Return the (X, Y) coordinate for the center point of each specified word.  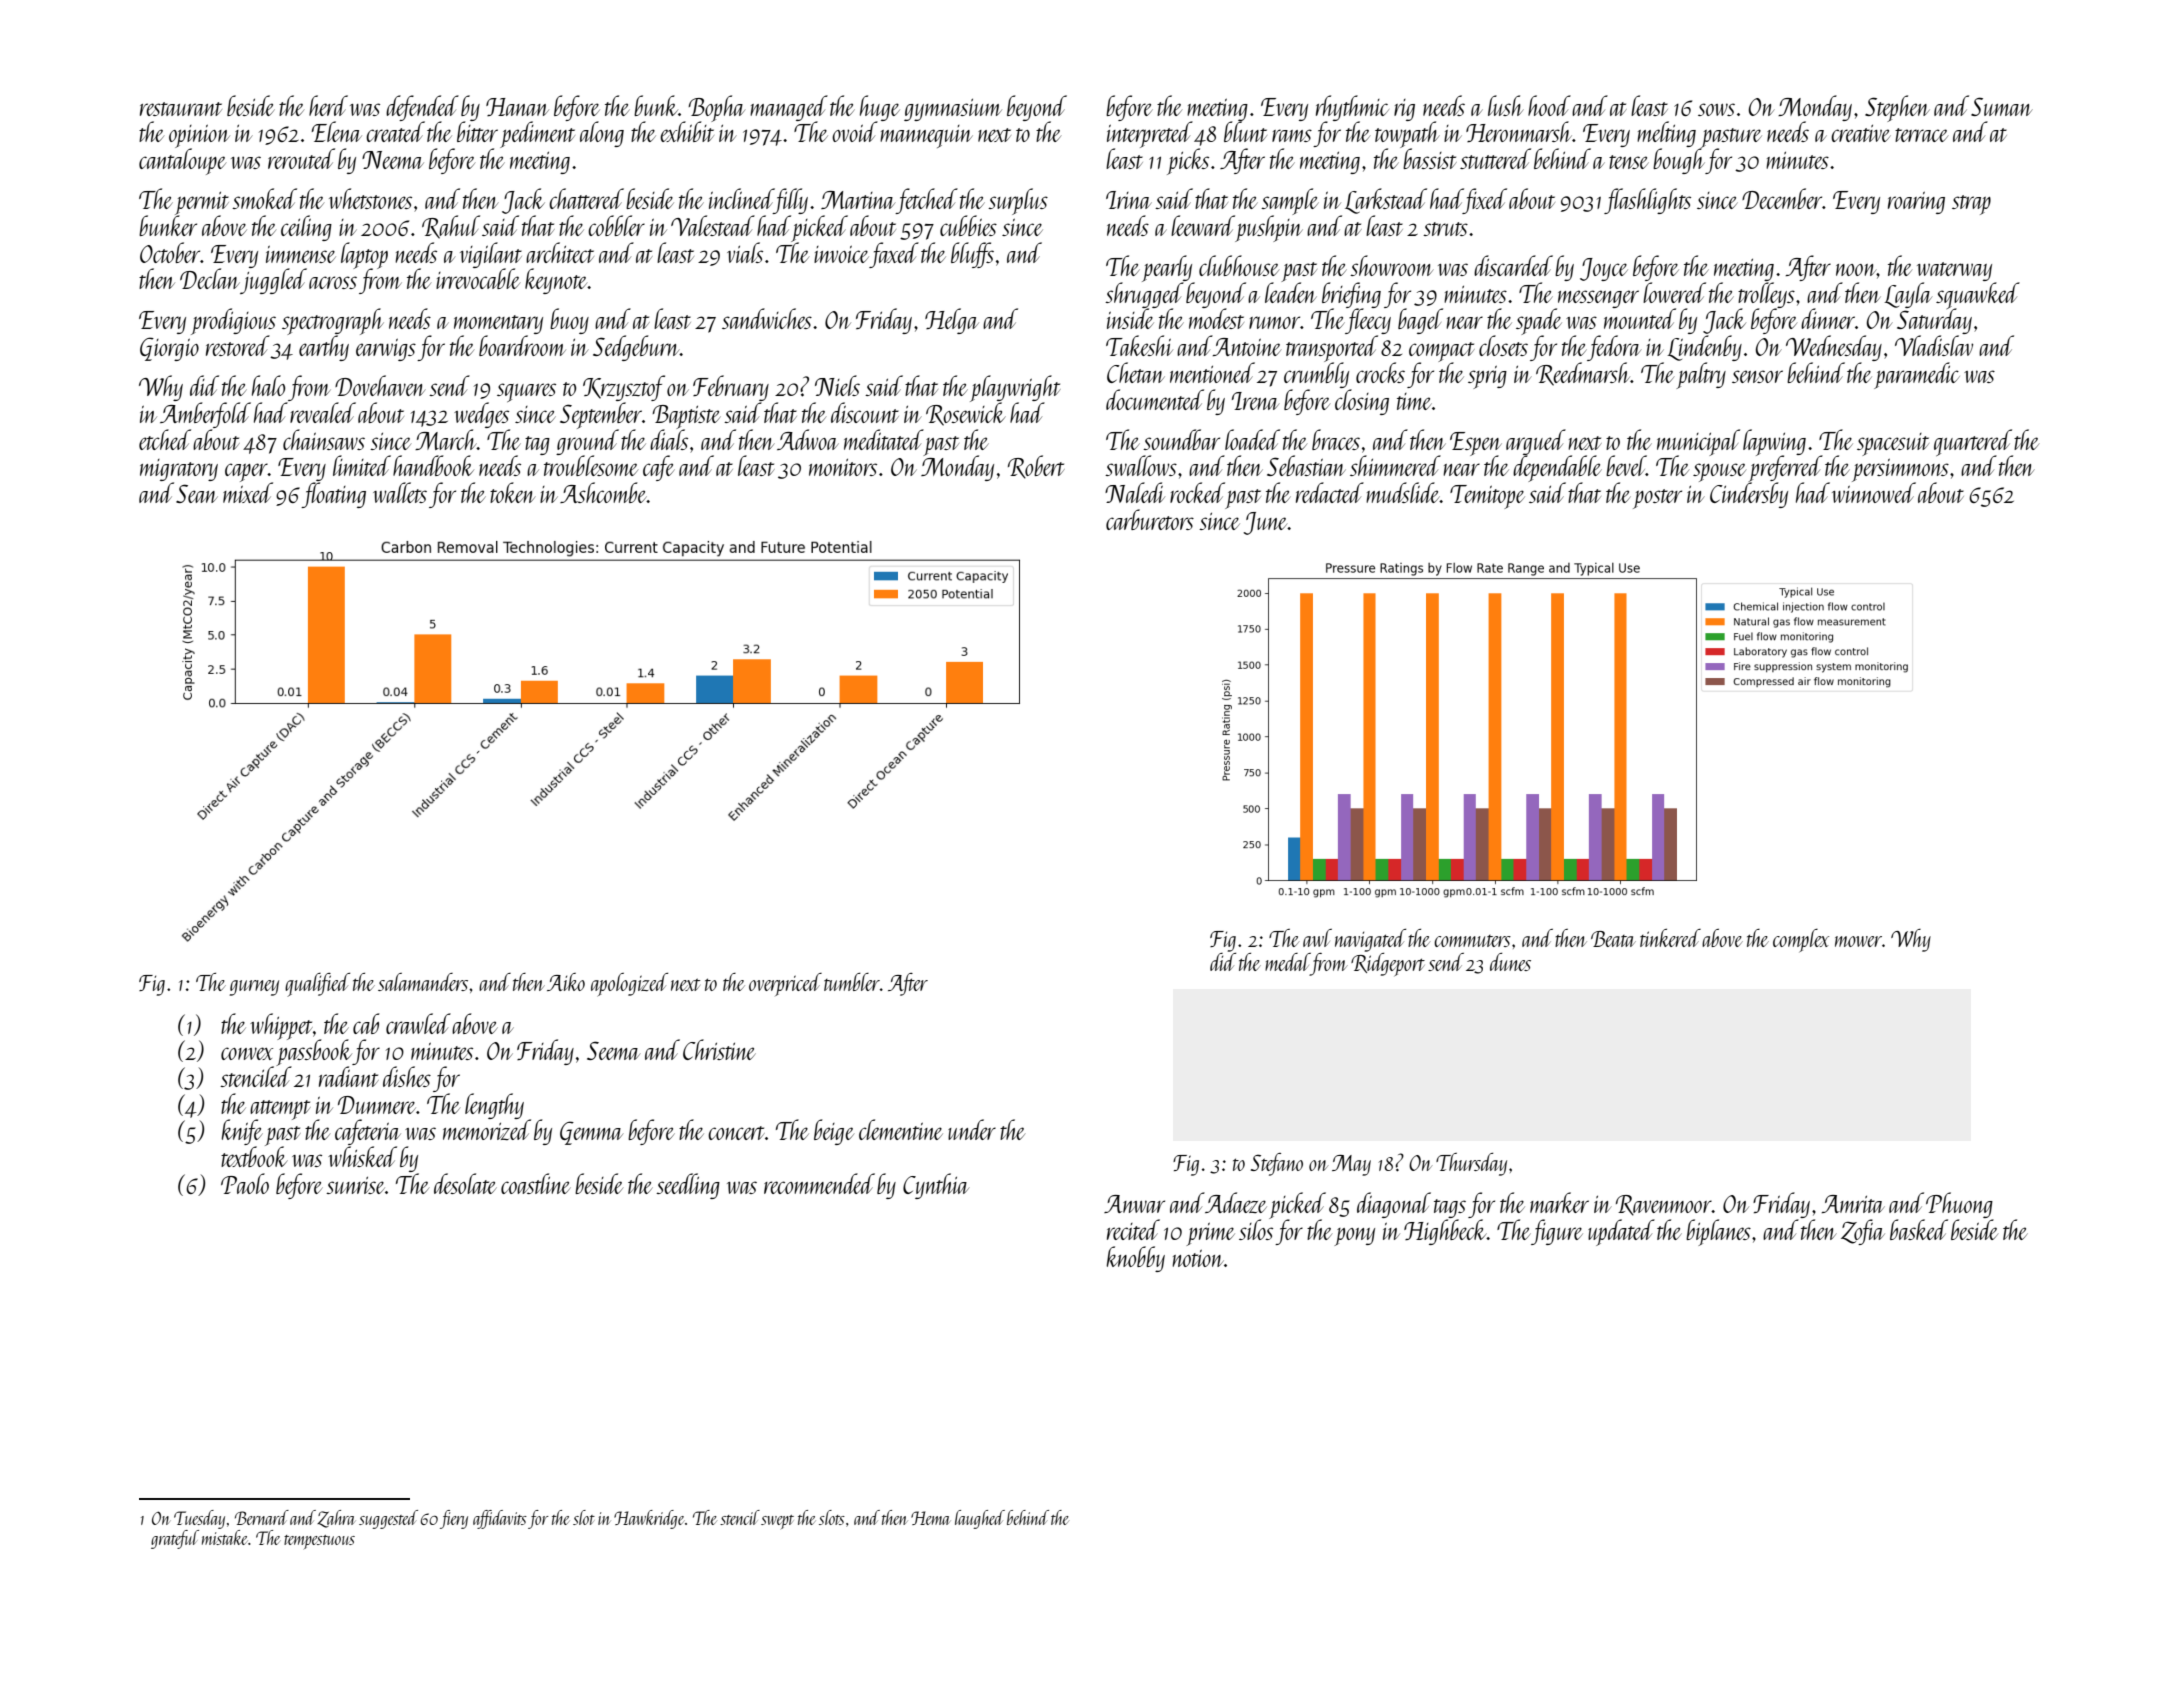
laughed (980, 1519)
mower (1858, 941)
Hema (930, 1518)
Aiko (566, 982)
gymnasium (953, 110)
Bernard (262, 1517)
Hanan (517, 107)
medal (1287, 962)
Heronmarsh (1519, 131)
